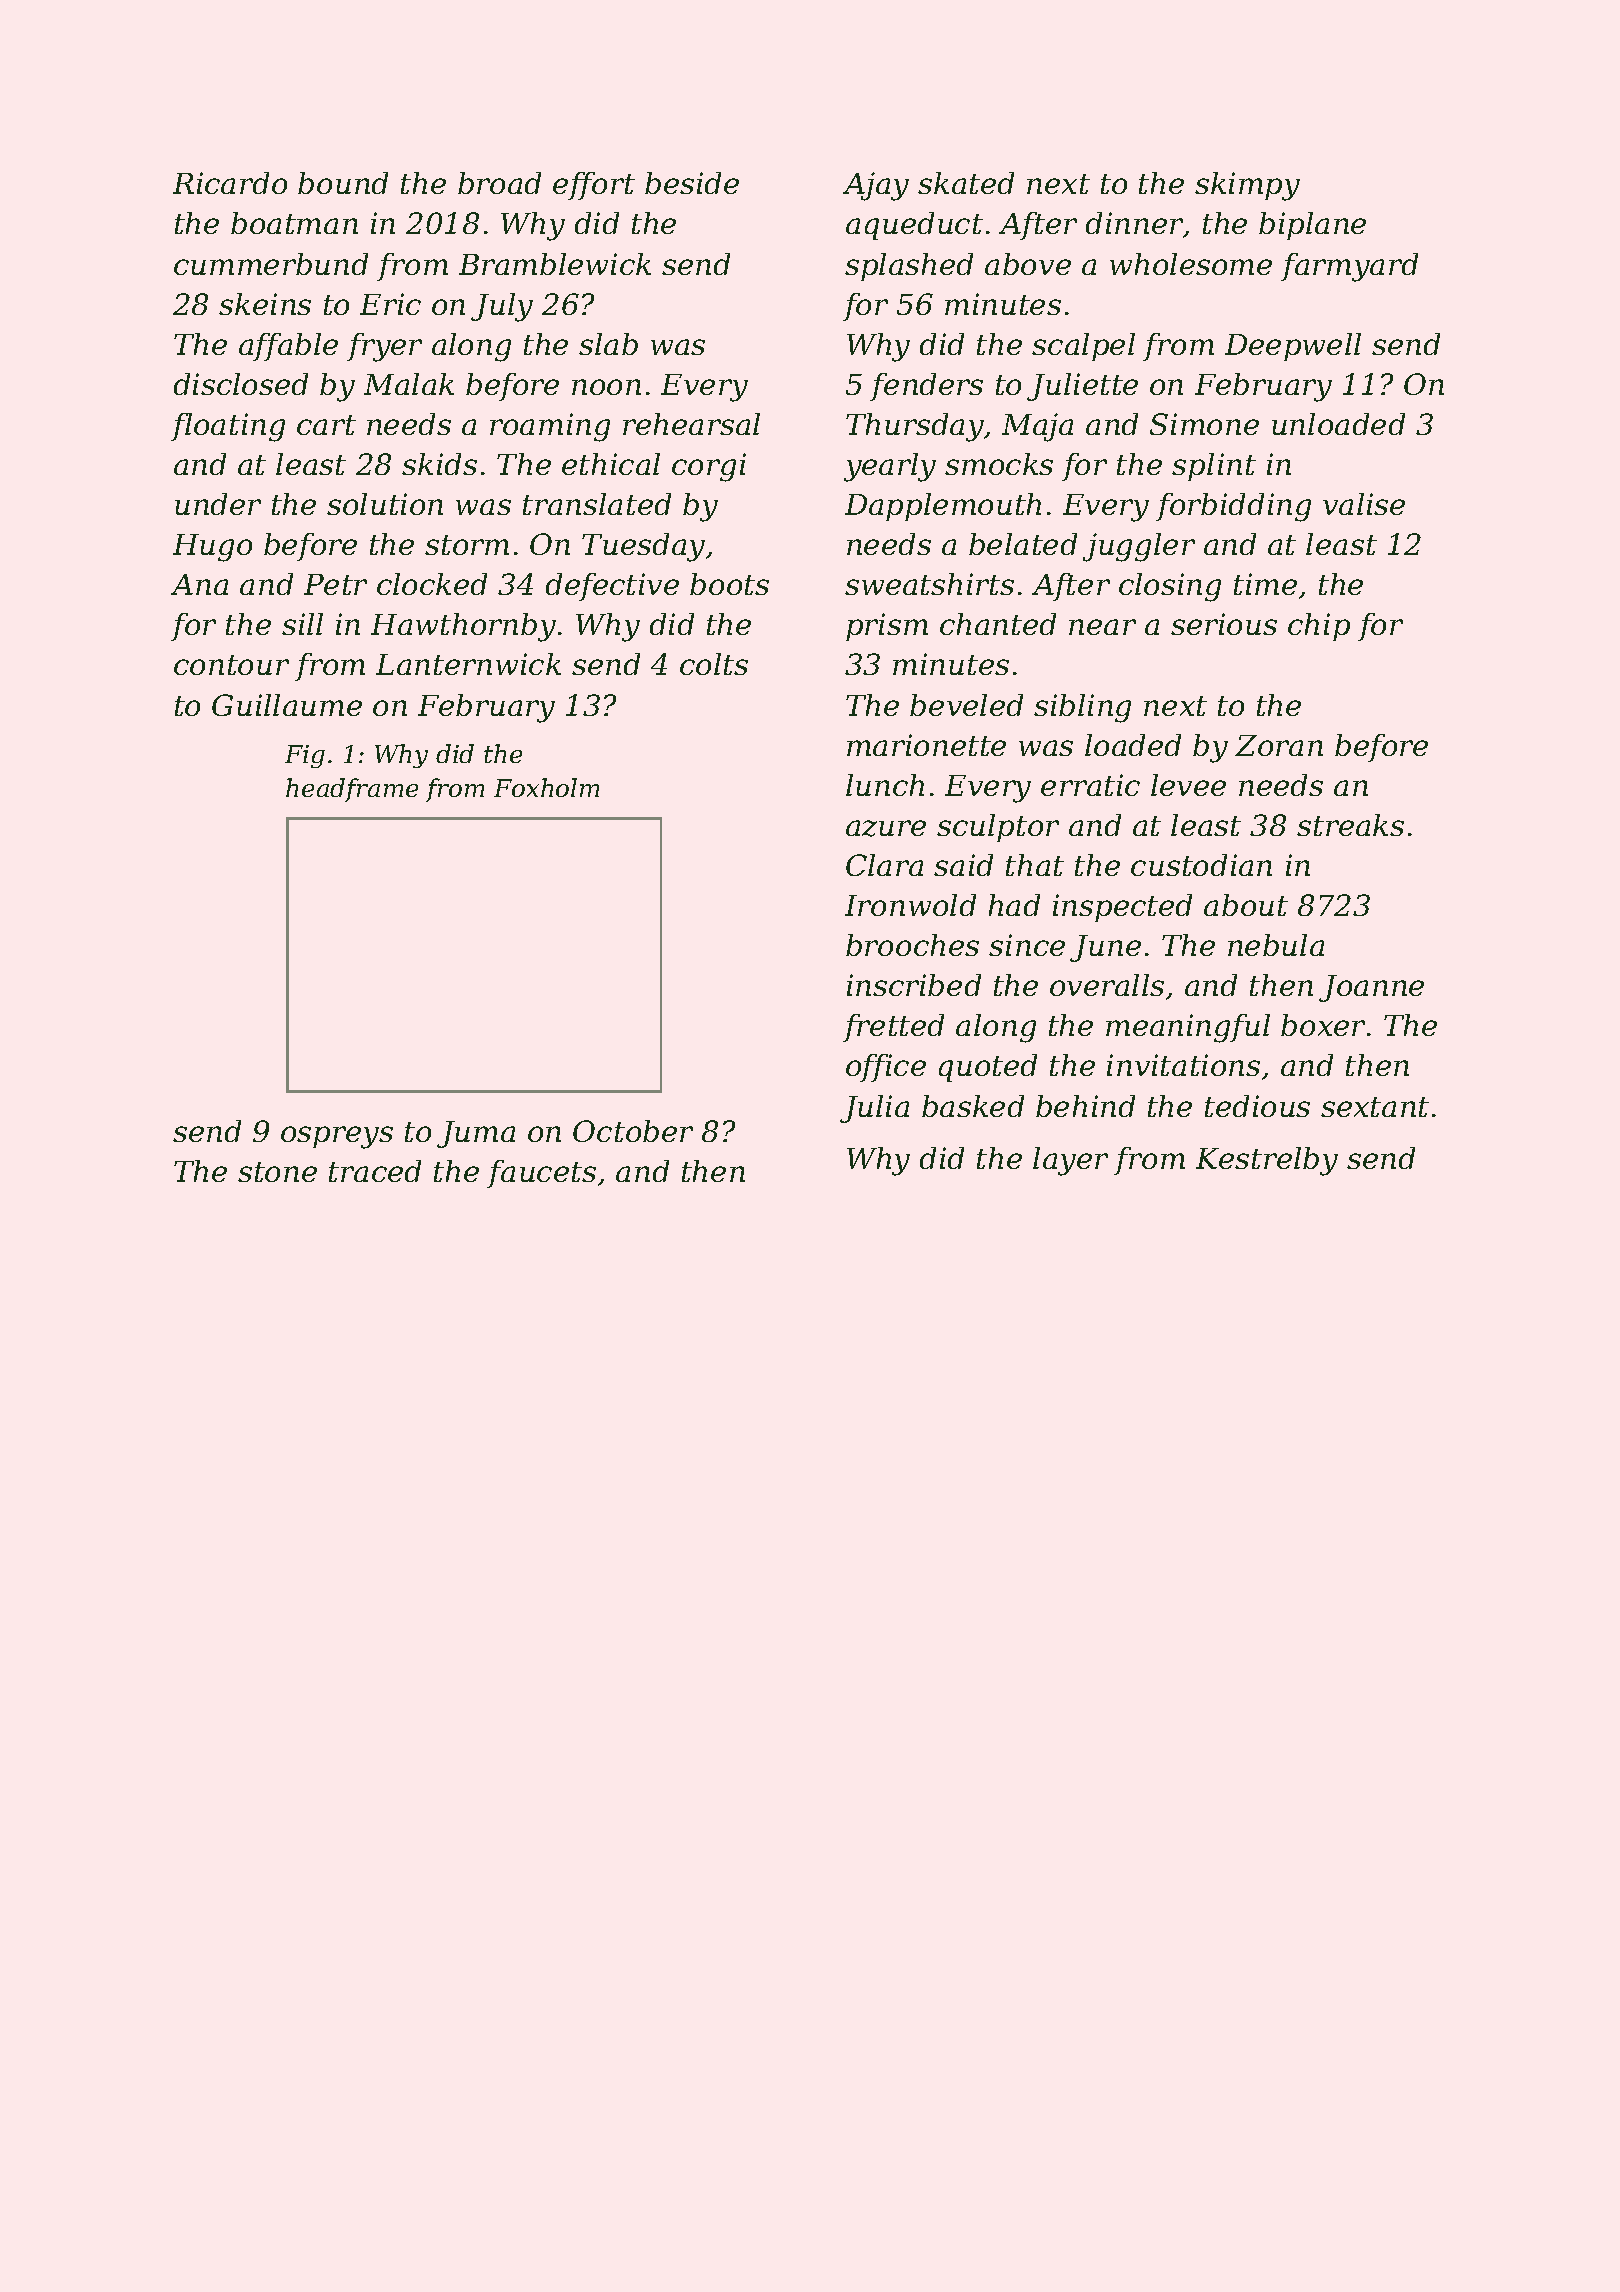 The width and height of the screenshot is (1620, 2292). What do you see at coordinates (876, 186) in the screenshot?
I see `Ajay` at bounding box center [876, 186].
